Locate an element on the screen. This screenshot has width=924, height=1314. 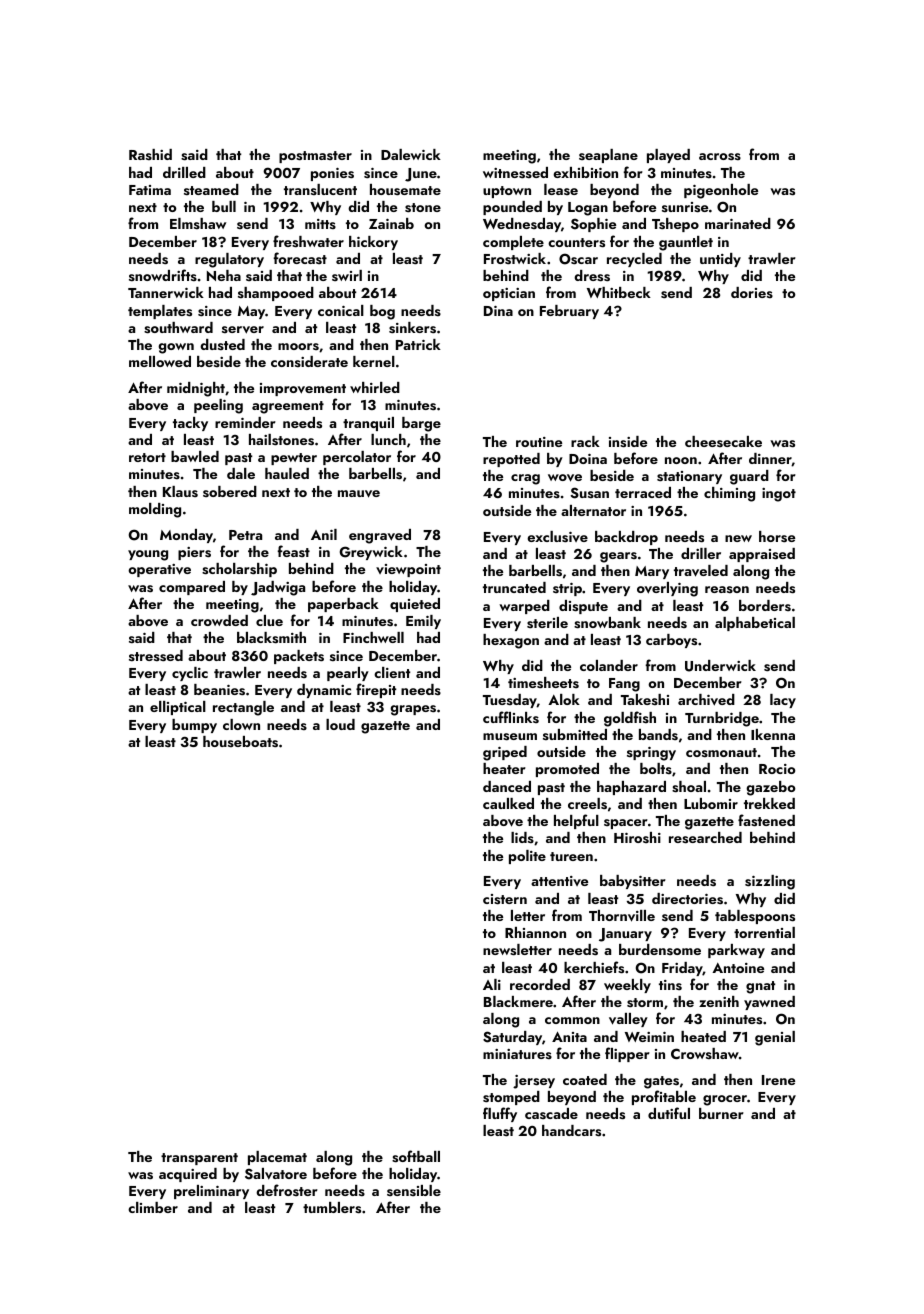
optician is located at coordinates (509, 294).
